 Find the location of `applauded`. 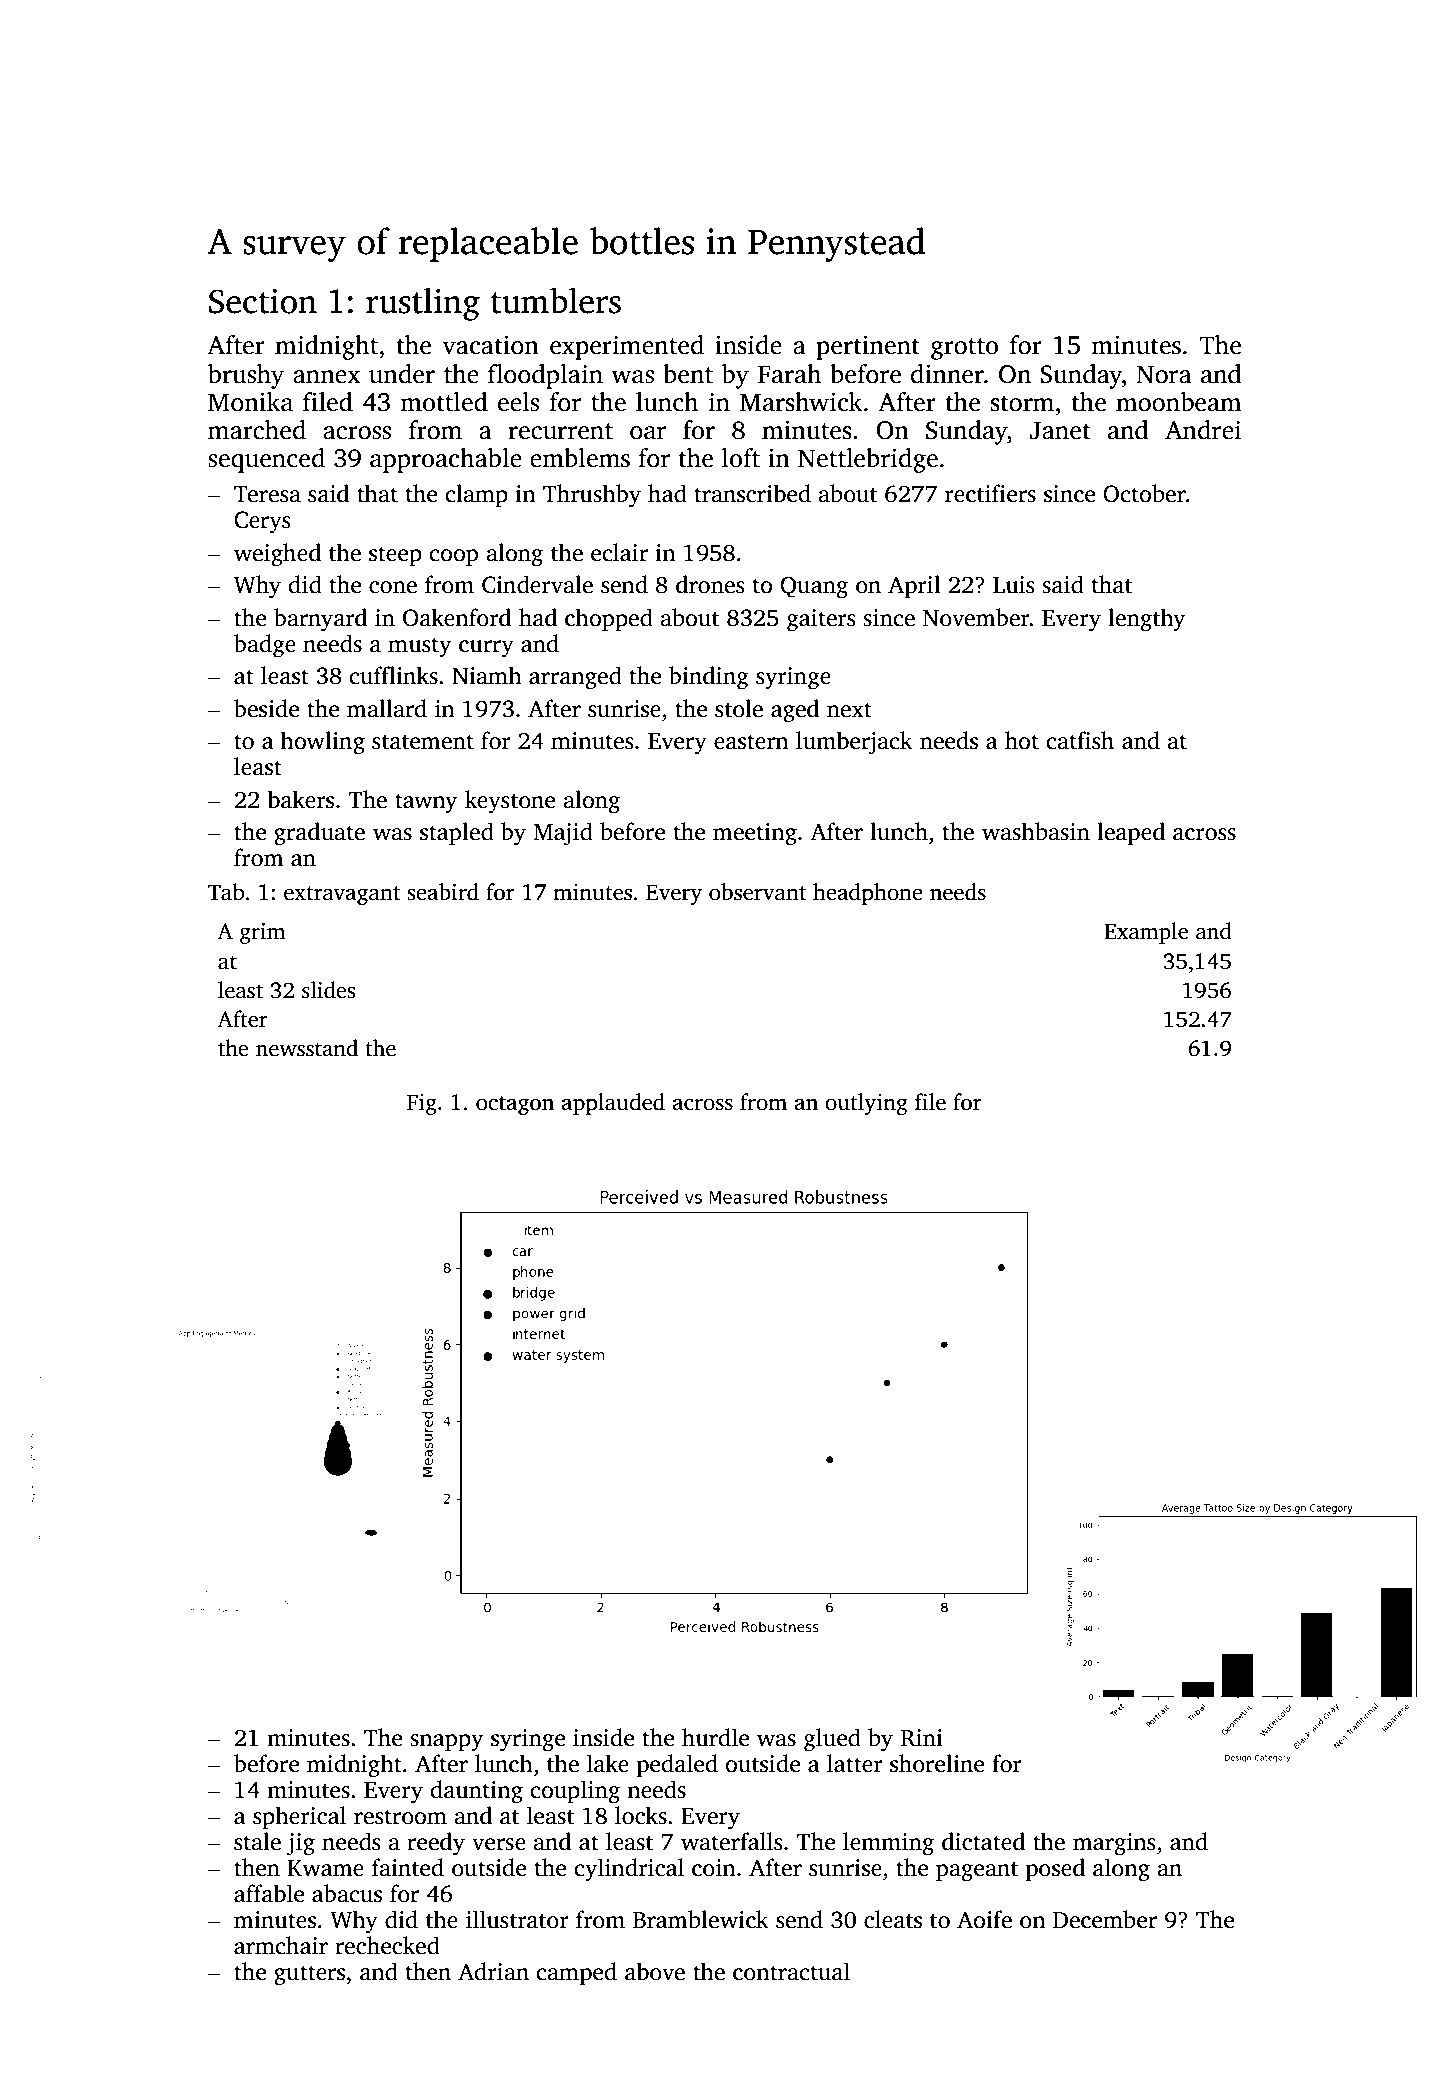

applauded is located at coordinates (613, 1104).
